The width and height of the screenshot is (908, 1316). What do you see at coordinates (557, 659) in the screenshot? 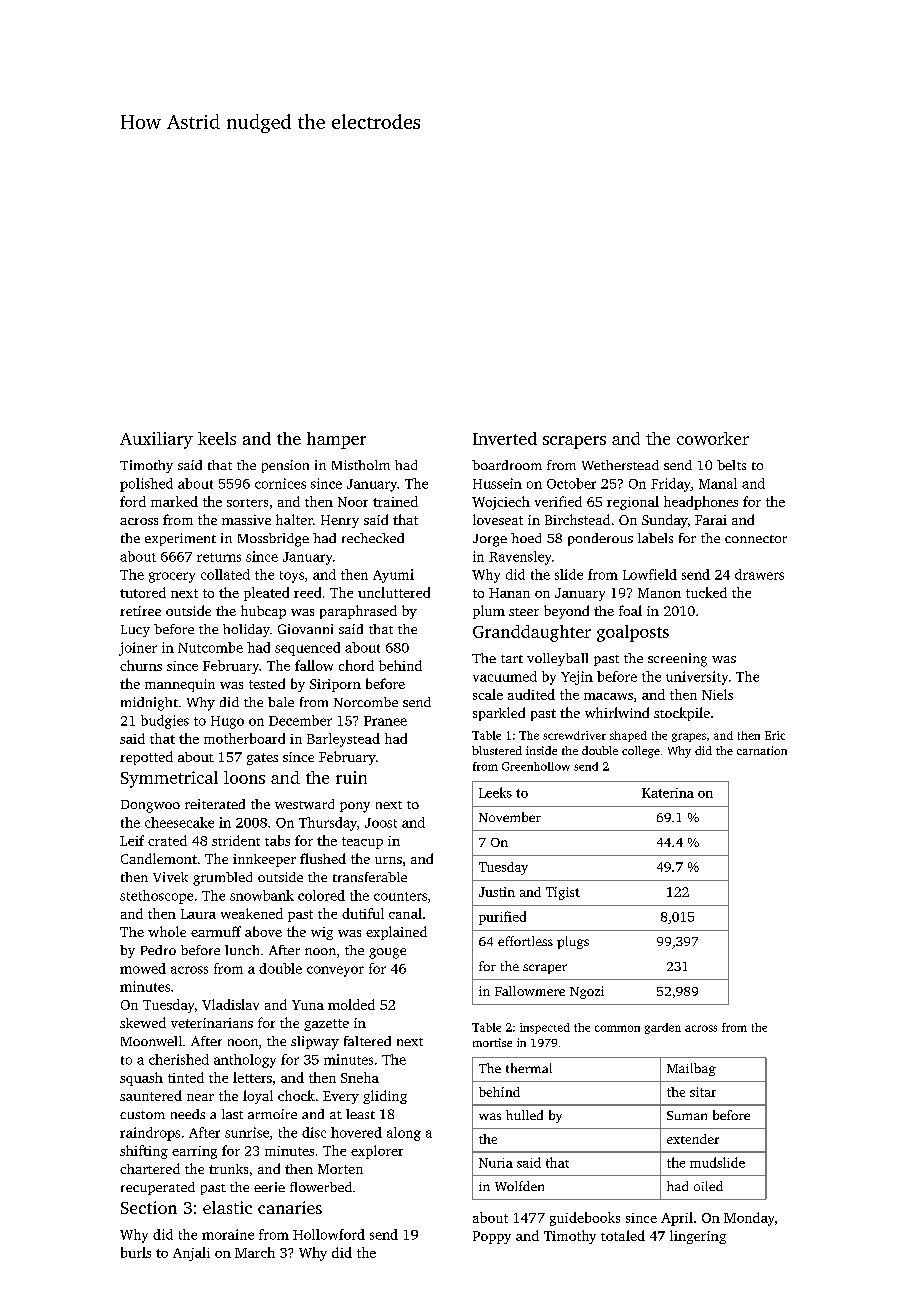
I see `volleyball` at bounding box center [557, 659].
